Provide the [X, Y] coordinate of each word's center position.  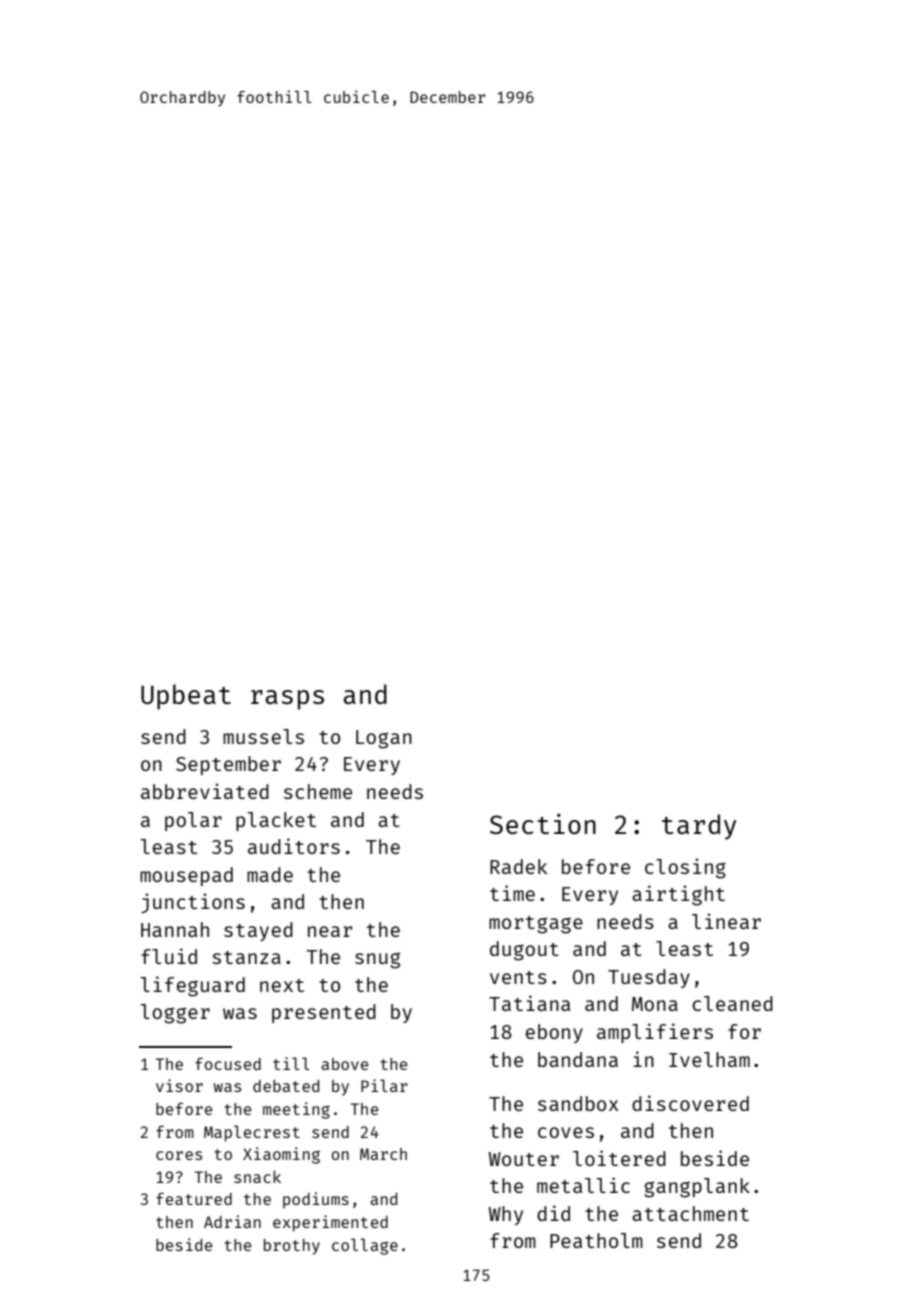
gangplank [697, 1188]
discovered [690, 1103]
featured [194, 1198]
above [344, 1064]
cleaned [732, 1003]
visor [179, 1085]
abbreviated [205, 791]
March [383, 1154]
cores [179, 1155]
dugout [524, 951]
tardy [699, 827]
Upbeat [186, 697]
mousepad [186, 876]
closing [685, 868]
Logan [384, 739]
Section [543, 824]
